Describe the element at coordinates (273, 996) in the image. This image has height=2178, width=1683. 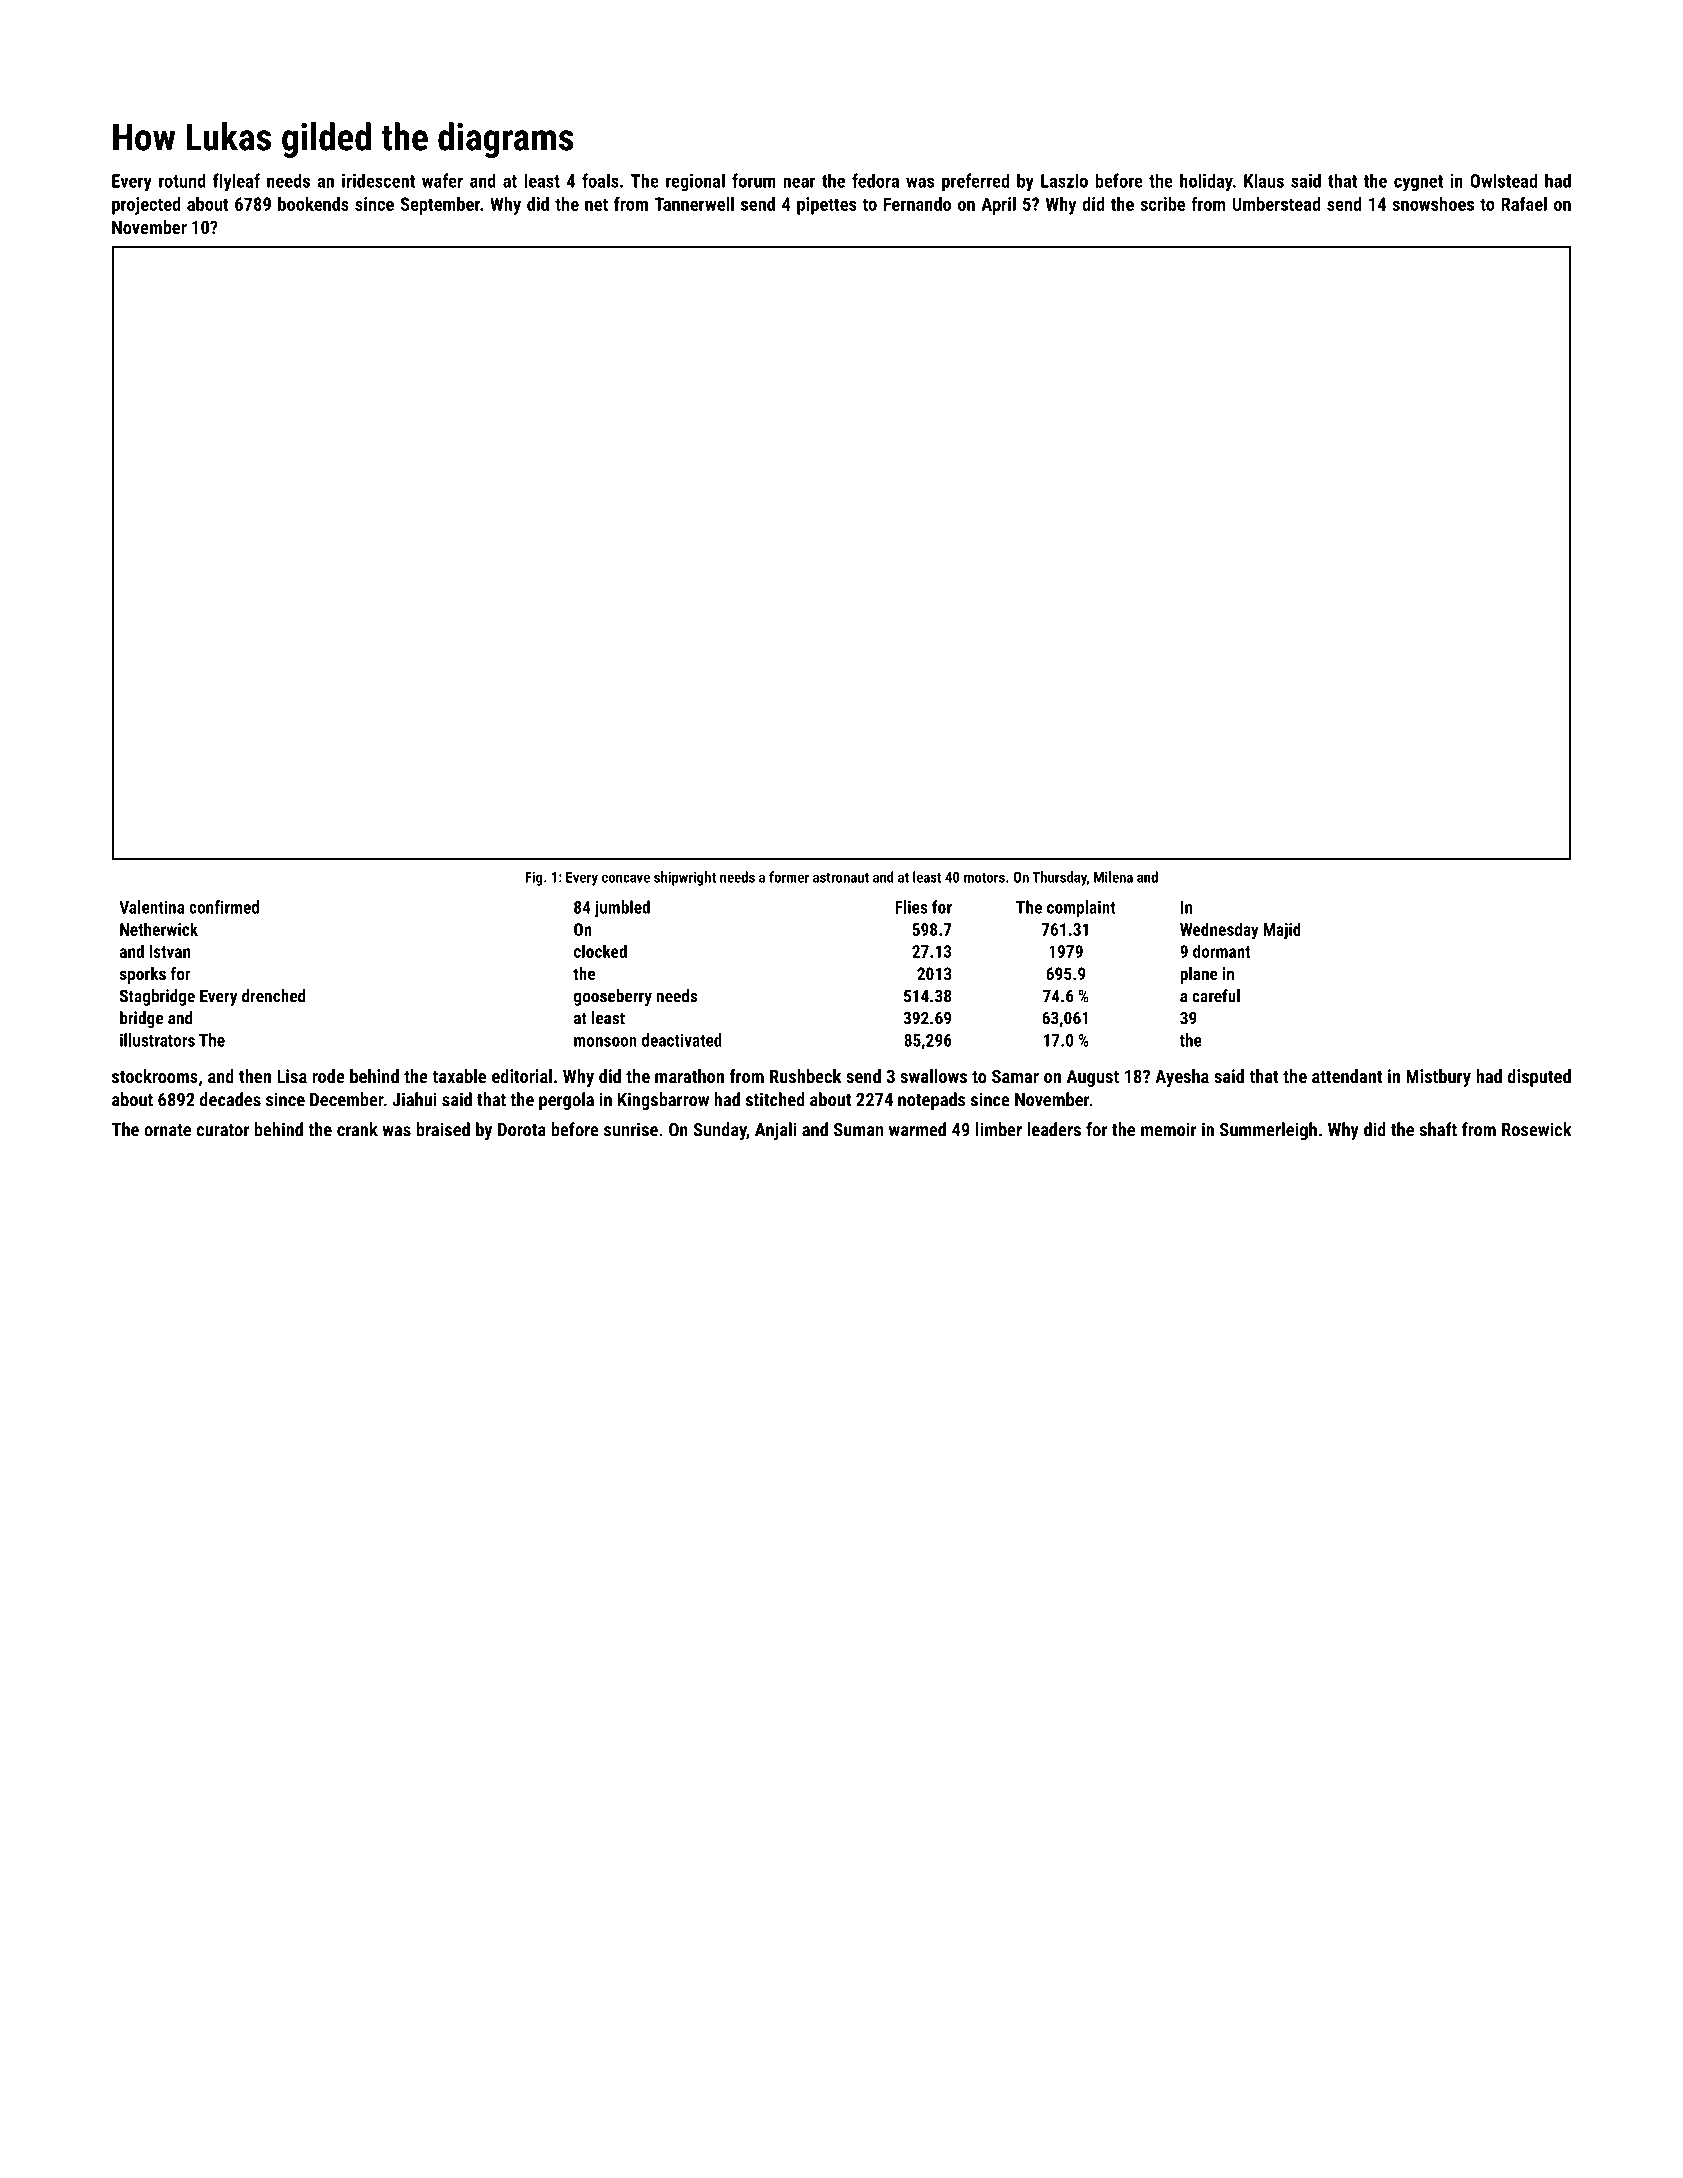
I see `drenched` at that location.
